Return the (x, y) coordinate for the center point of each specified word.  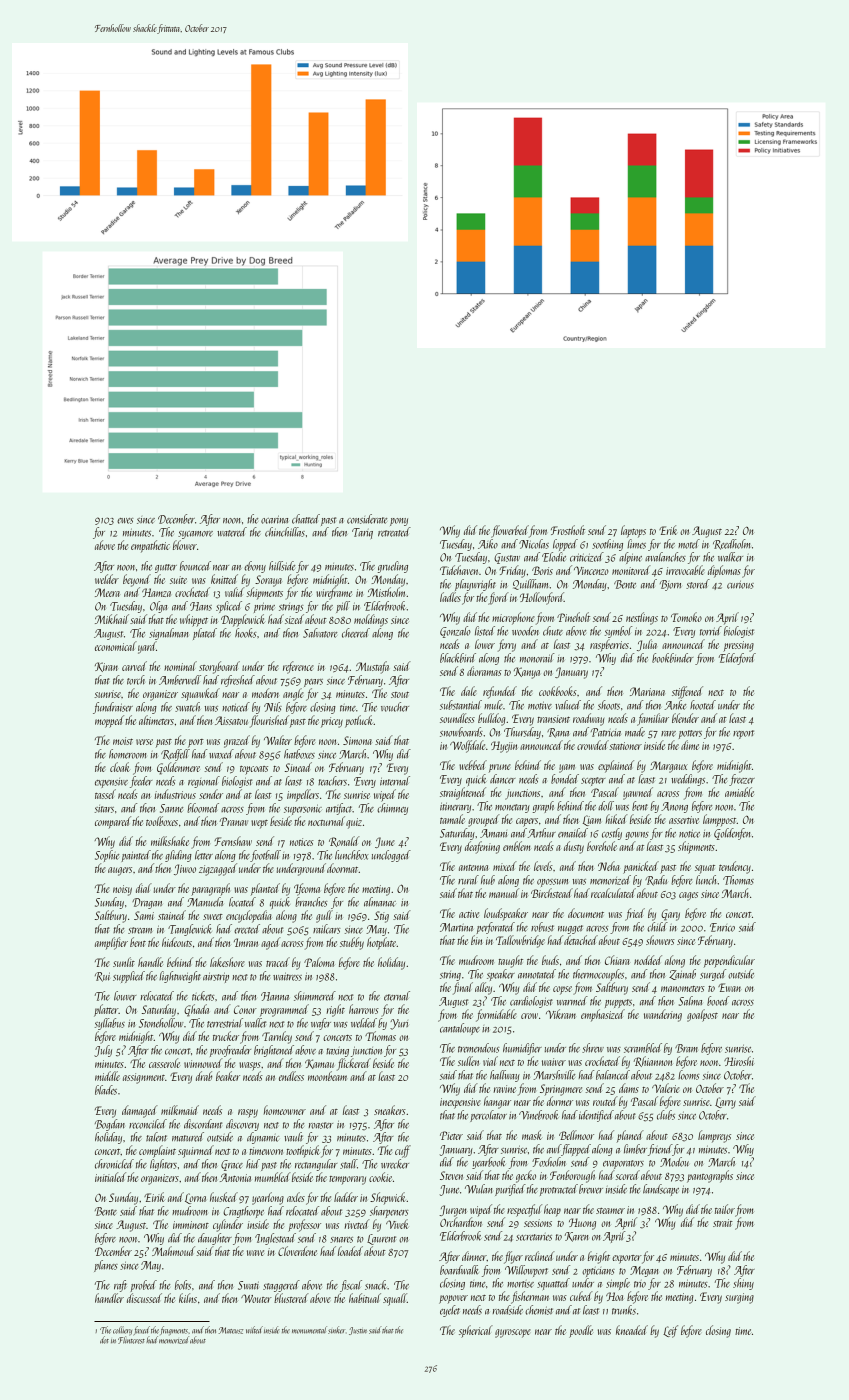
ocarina (274, 519)
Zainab (682, 974)
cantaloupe (460, 1029)
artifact (339, 809)
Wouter (256, 1298)
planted (265, 889)
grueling (393, 567)
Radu (656, 880)
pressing (738, 646)
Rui (102, 977)
